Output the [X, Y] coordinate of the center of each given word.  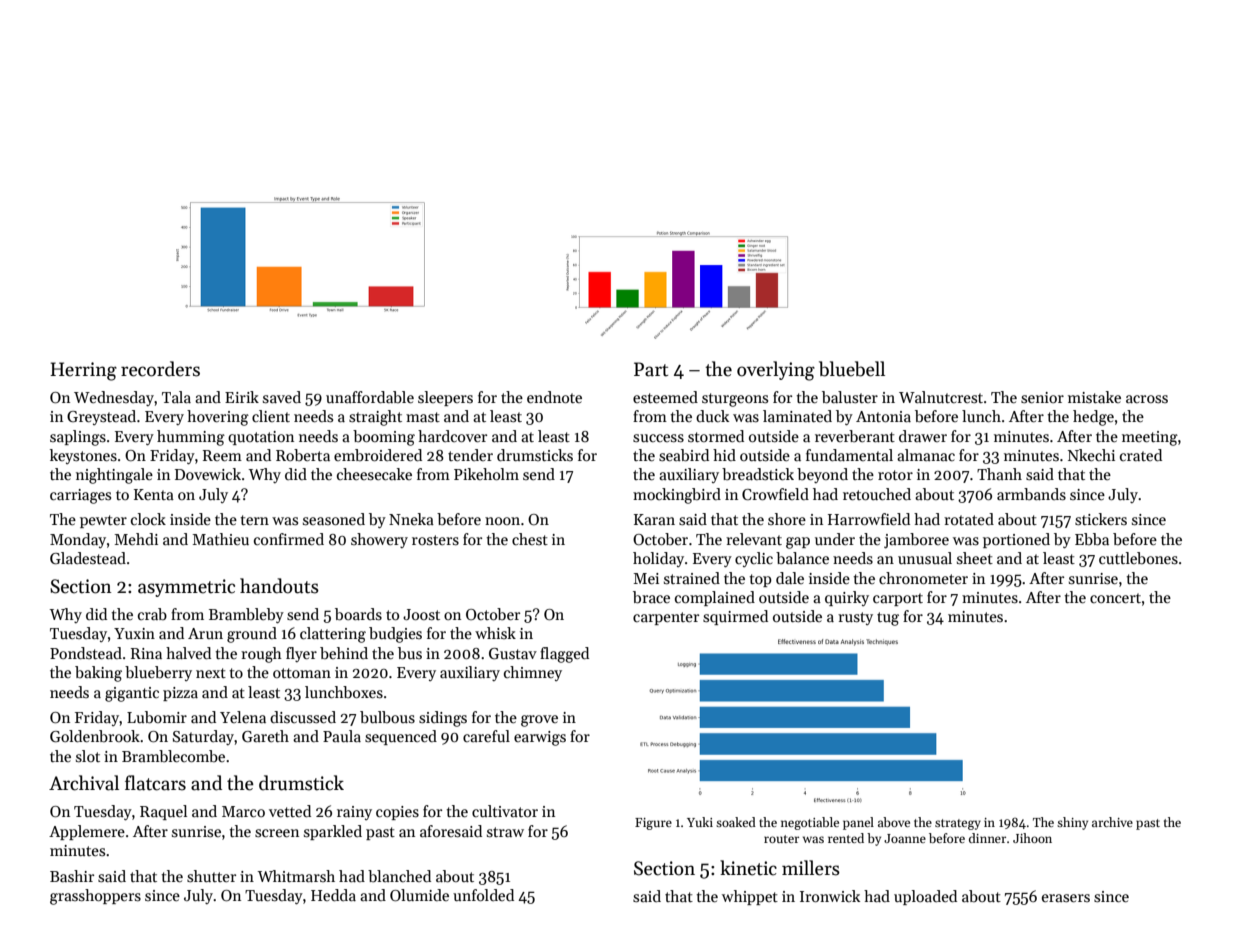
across [1147, 399]
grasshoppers [95, 897]
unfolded [483, 895]
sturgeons [735, 400]
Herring [83, 371]
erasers [1066, 898]
